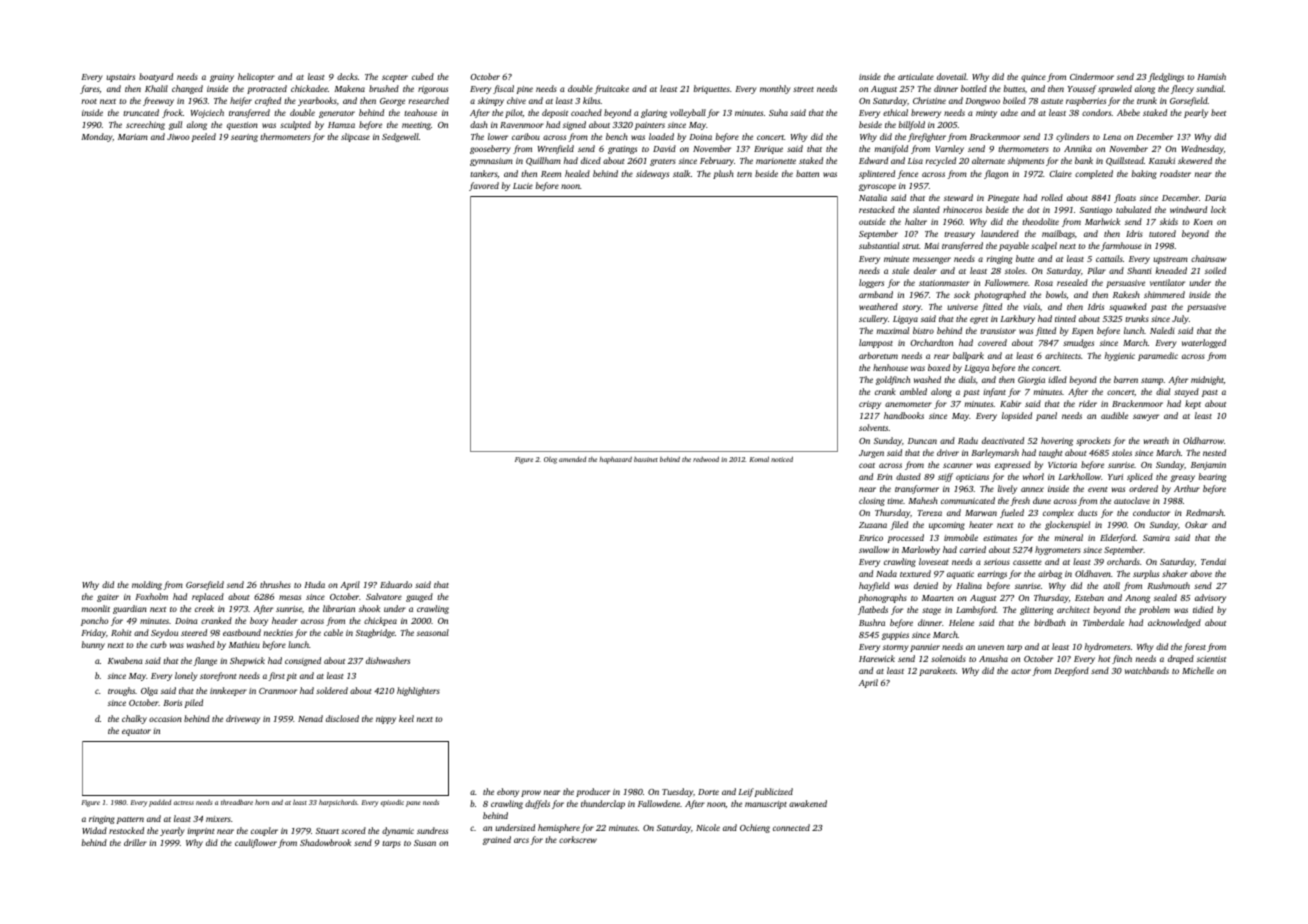 The image size is (1308, 924). What do you see at coordinates (1166, 77) in the document?
I see `fledglings` at bounding box center [1166, 77].
